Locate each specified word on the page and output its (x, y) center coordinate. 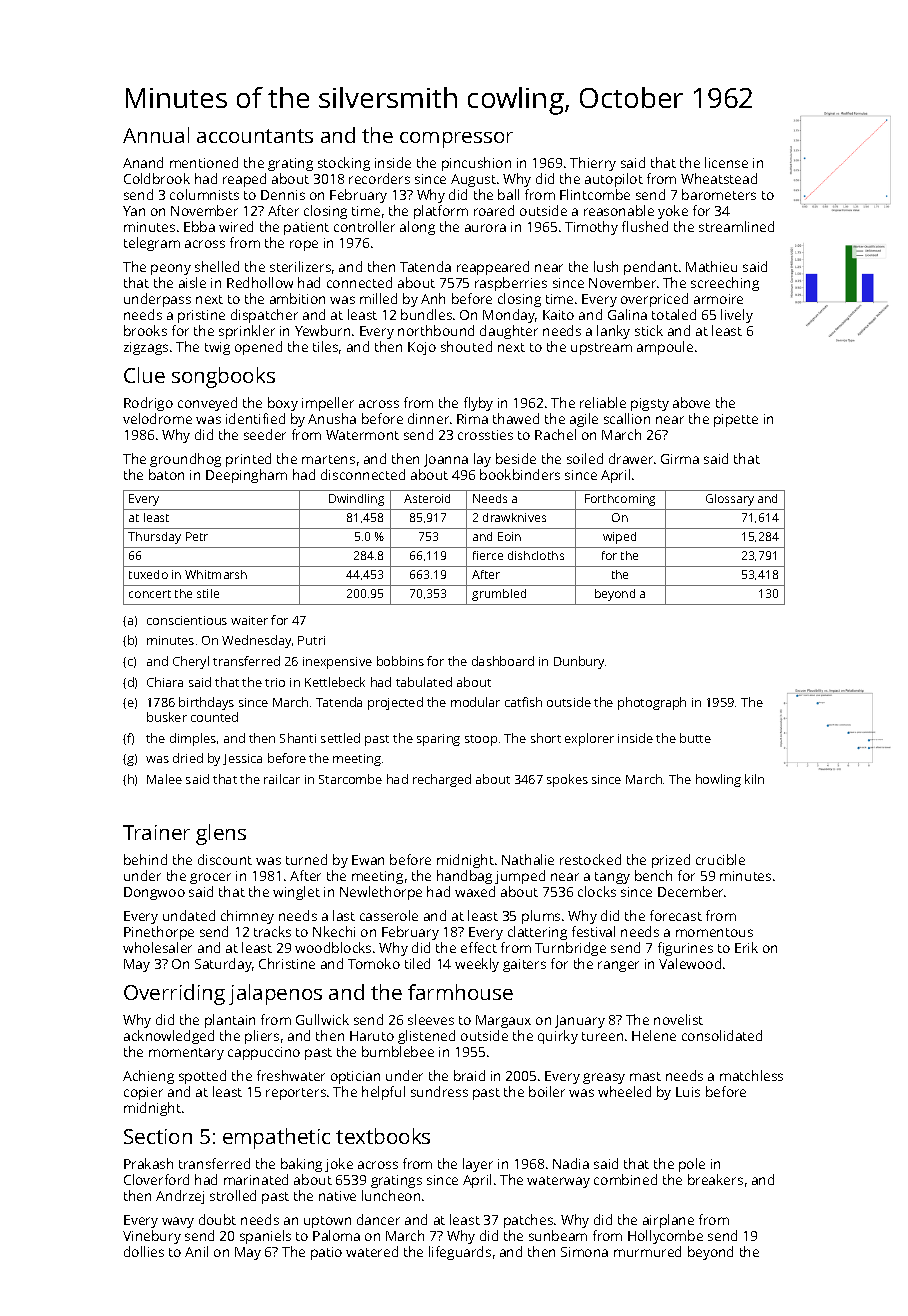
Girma (680, 459)
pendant (651, 268)
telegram (152, 244)
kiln (754, 779)
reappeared (493, 268)
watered (372, 1251)
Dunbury (580, 662)
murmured (647, 1251)
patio (326, 1253)
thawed (516, 418)
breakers (715, 1179)
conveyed (207, 404)
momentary (186, 1054)
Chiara (165, 682)
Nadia (571, 1163)
